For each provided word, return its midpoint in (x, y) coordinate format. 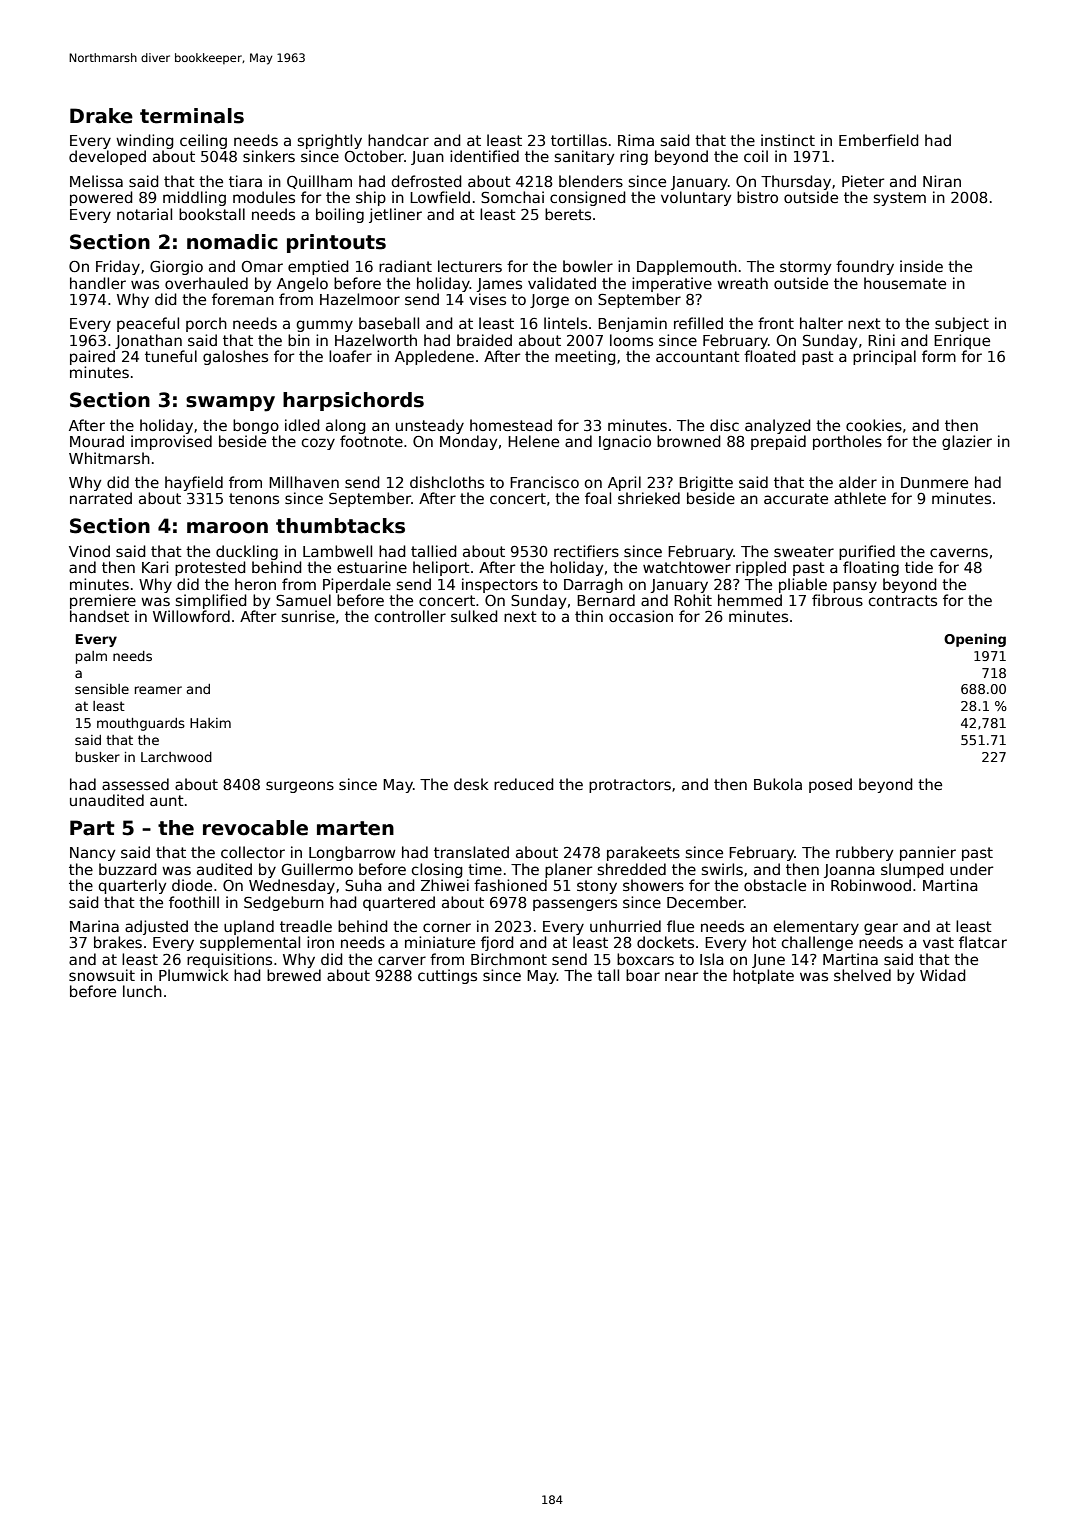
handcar (398, 140)
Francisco (544, 482)
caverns (959, 552)
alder (858, 482)
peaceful (148, 324)
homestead (511, 425)
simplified (211, 601)
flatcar (983, 942)
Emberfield (879, 140)
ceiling (203, 141)
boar (643, 975)
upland (249, 927)
